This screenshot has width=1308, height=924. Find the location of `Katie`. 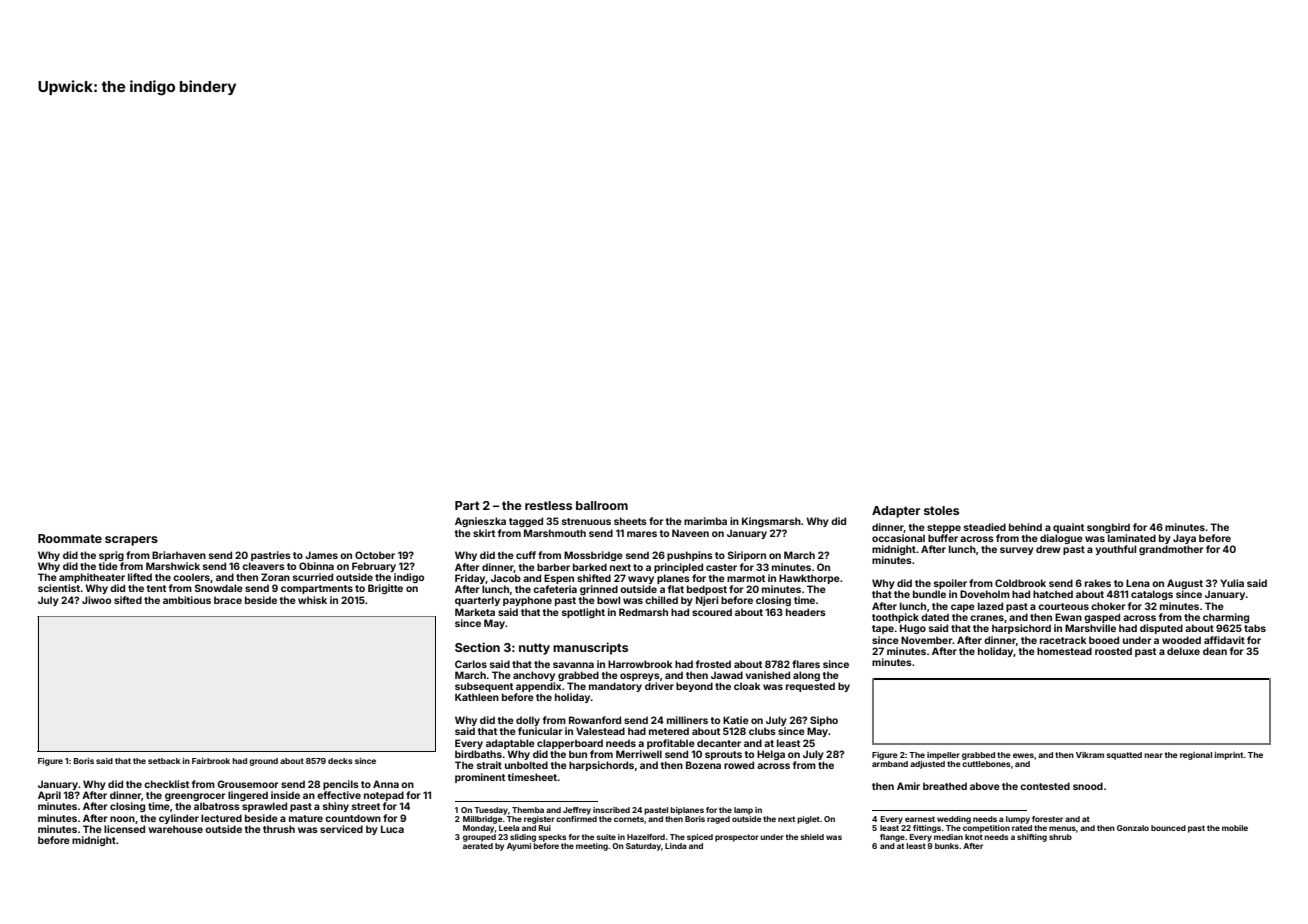

Katie is located at coordinates (736, 720).
